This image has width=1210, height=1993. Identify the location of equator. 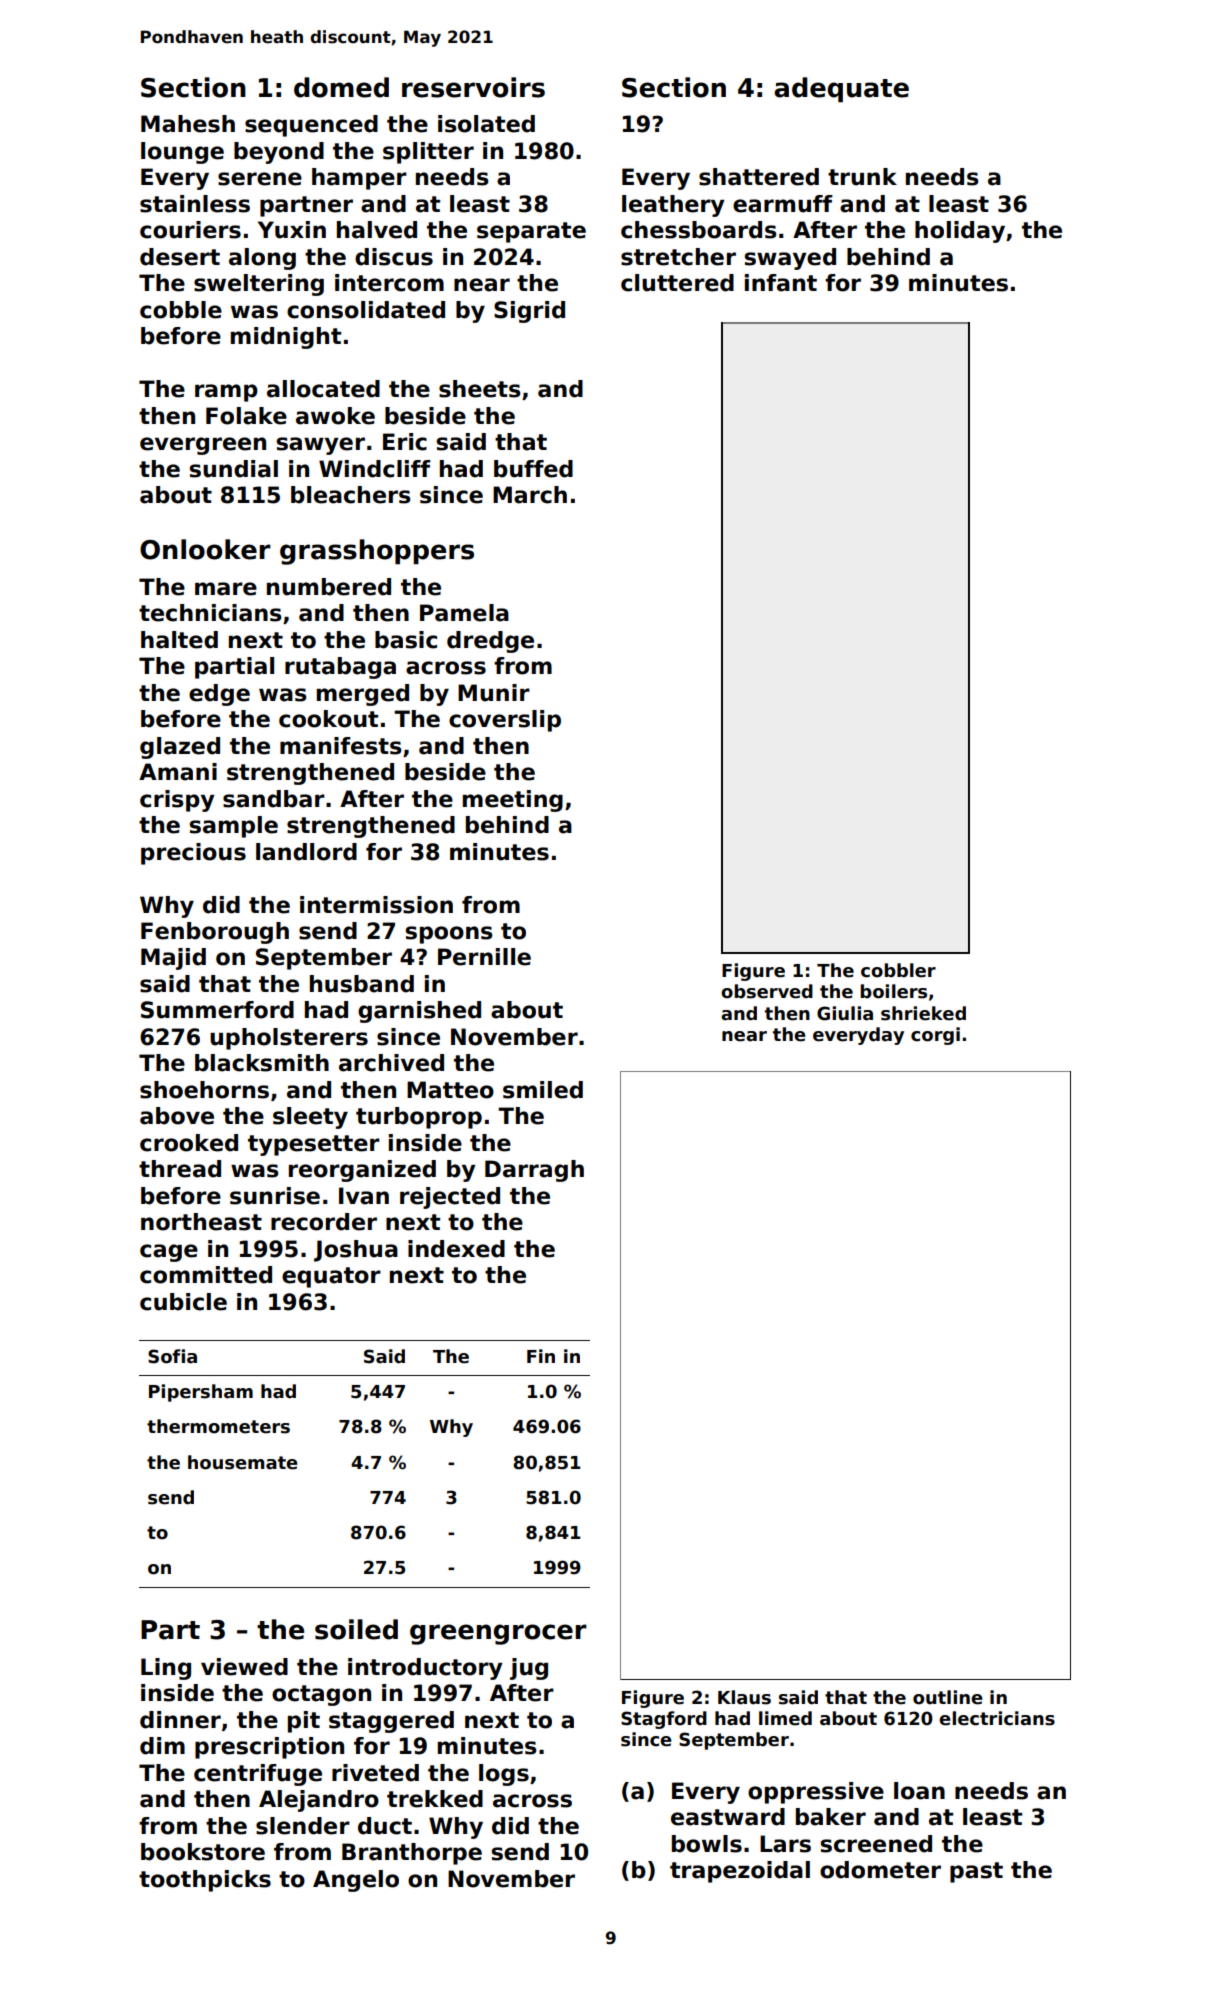
(331, 1277).
